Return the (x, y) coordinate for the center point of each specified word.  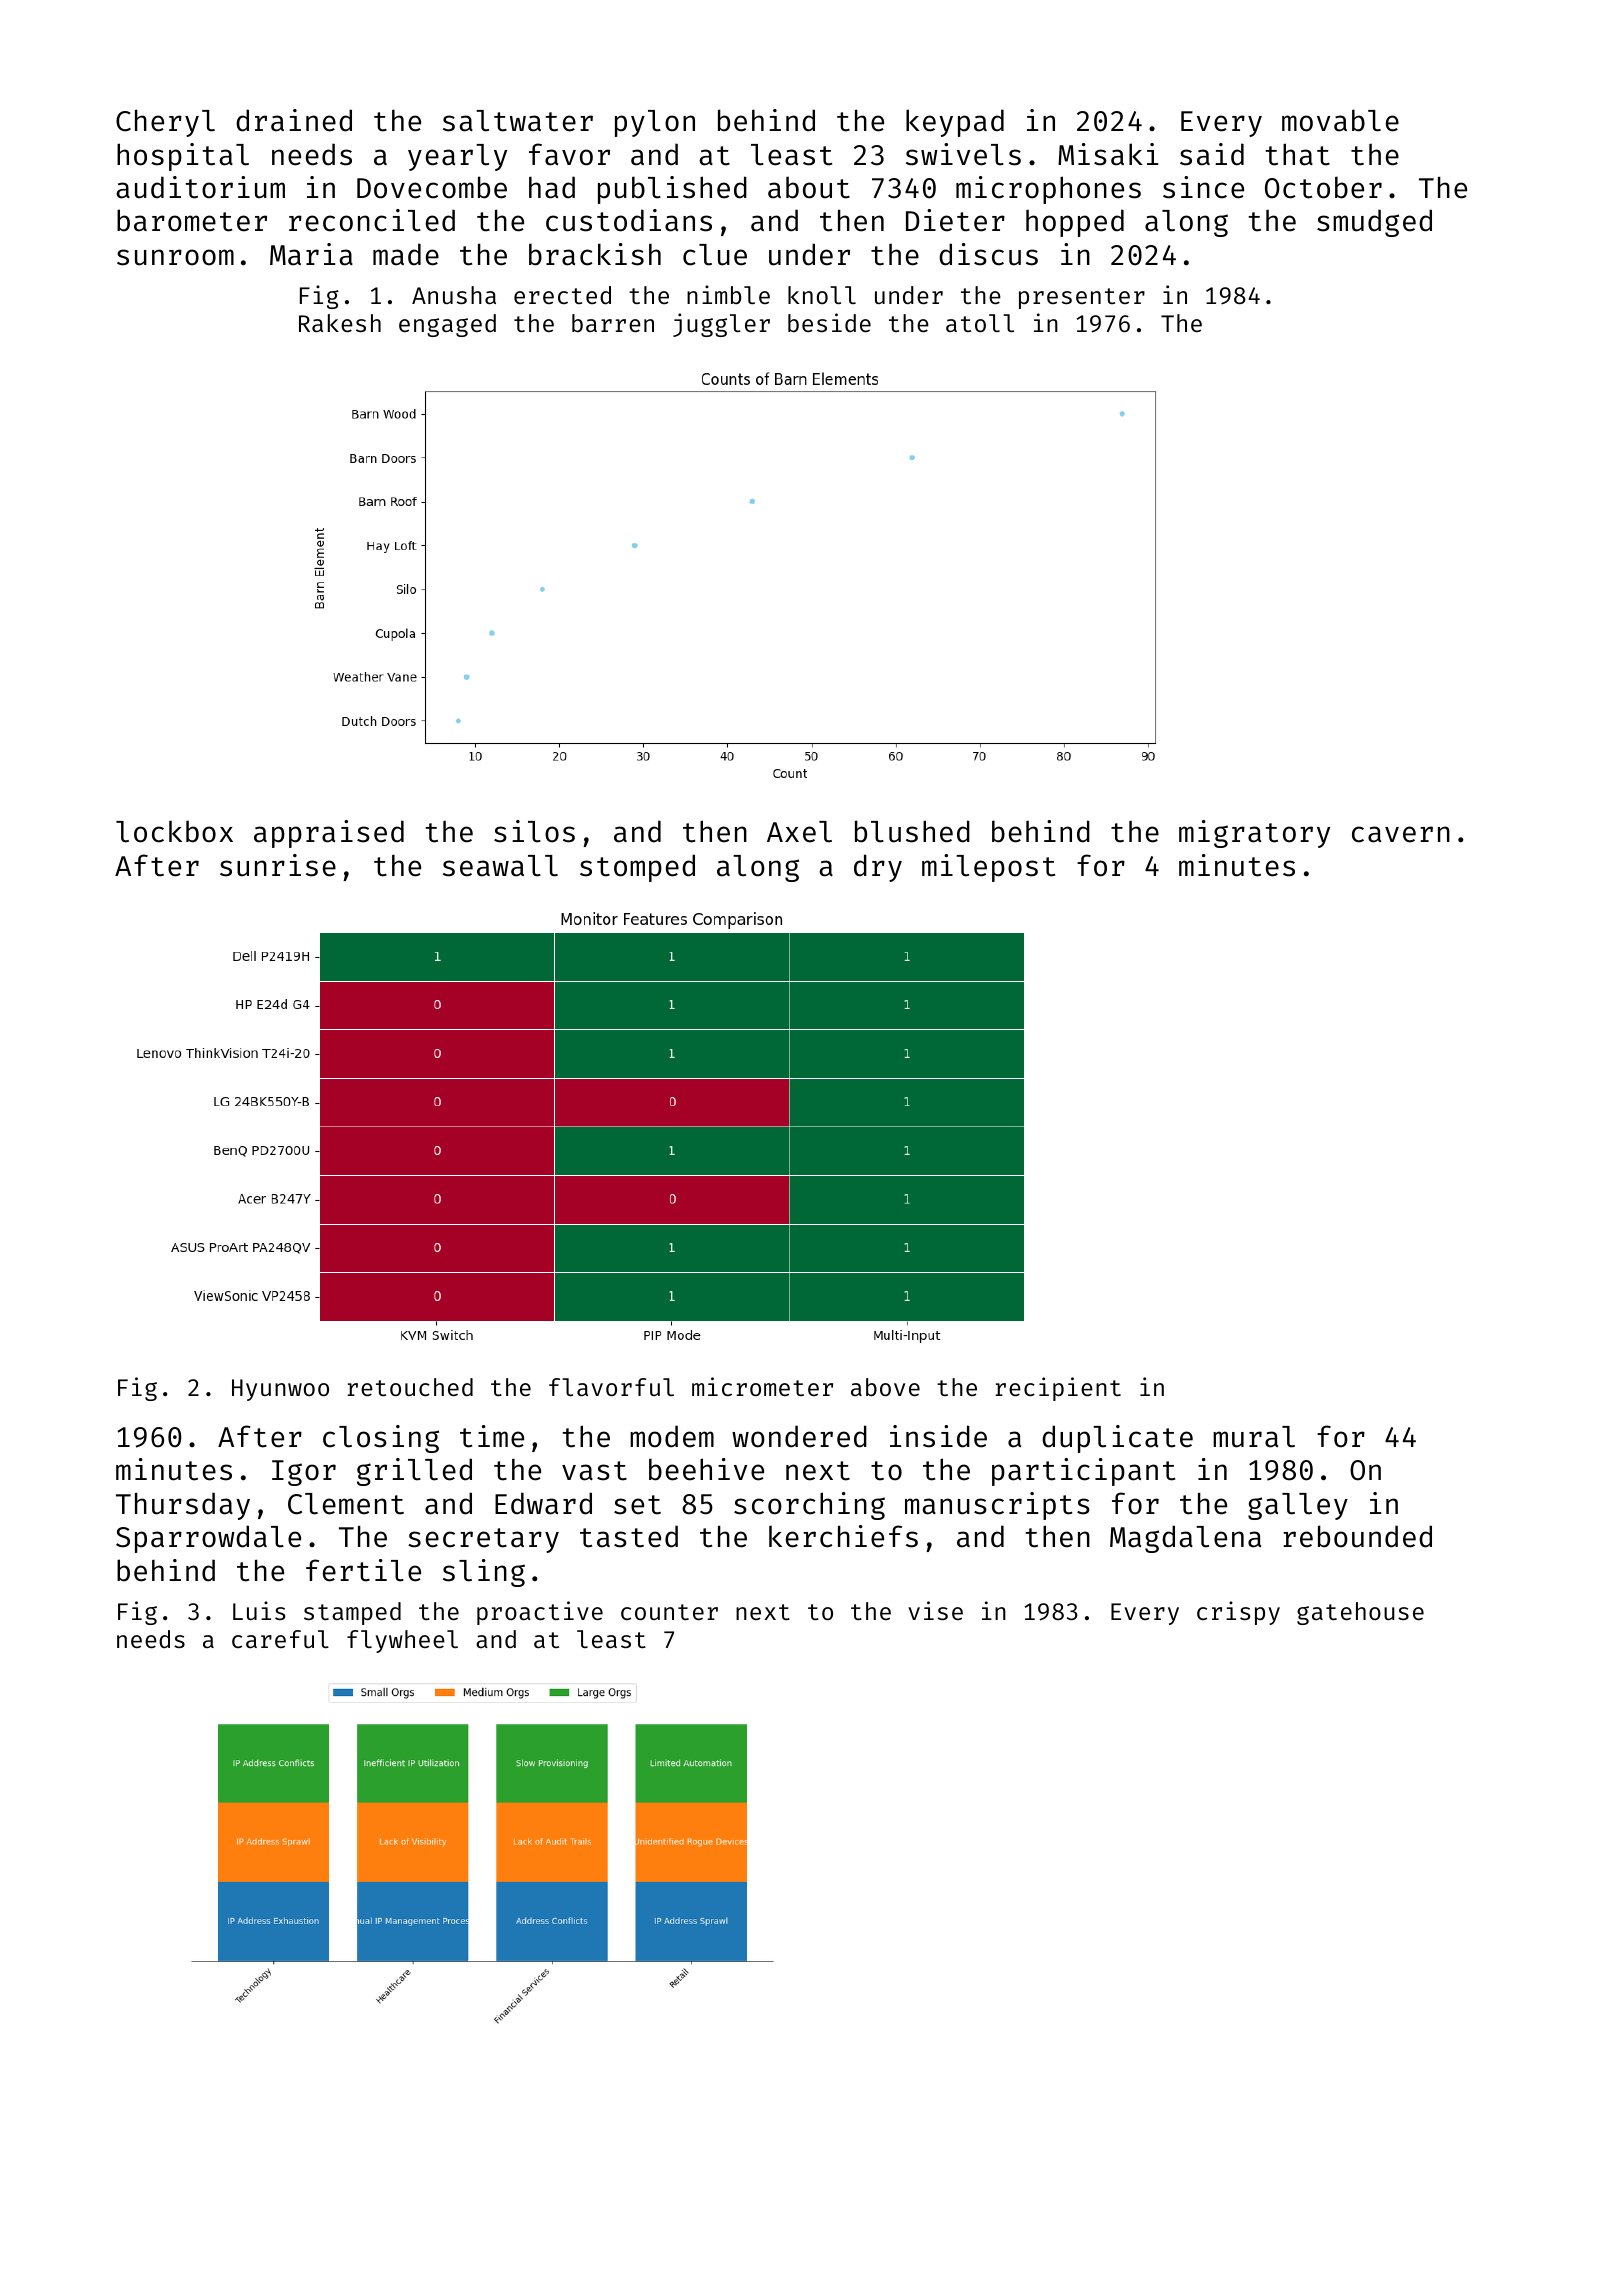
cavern (1401, 834)
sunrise (278, 865)
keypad (955, 123)
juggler (721, 325)
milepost (988, 868)
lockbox (174, 831)
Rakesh (340, 323)
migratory (1254, 834)
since (1203, 187)
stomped (637, 868)
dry (878, 868)
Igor (304, 1473)
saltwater (518, 121)
